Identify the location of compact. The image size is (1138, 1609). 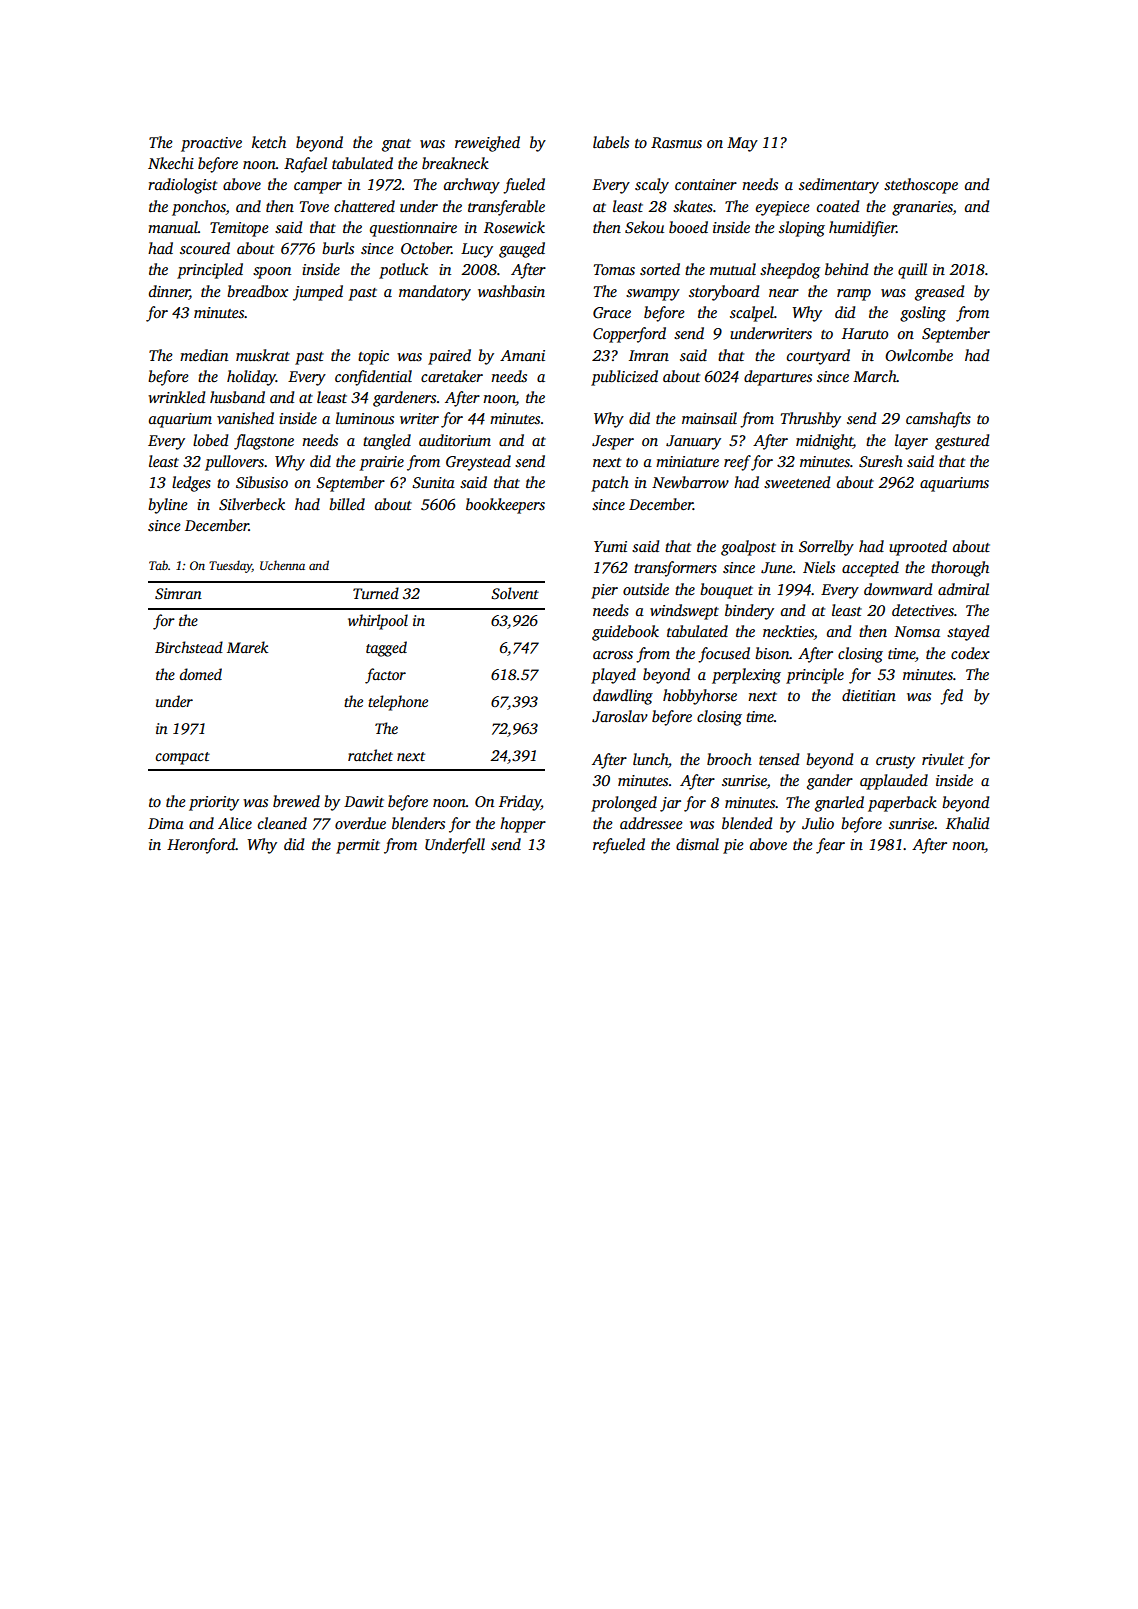
(183, 758).
